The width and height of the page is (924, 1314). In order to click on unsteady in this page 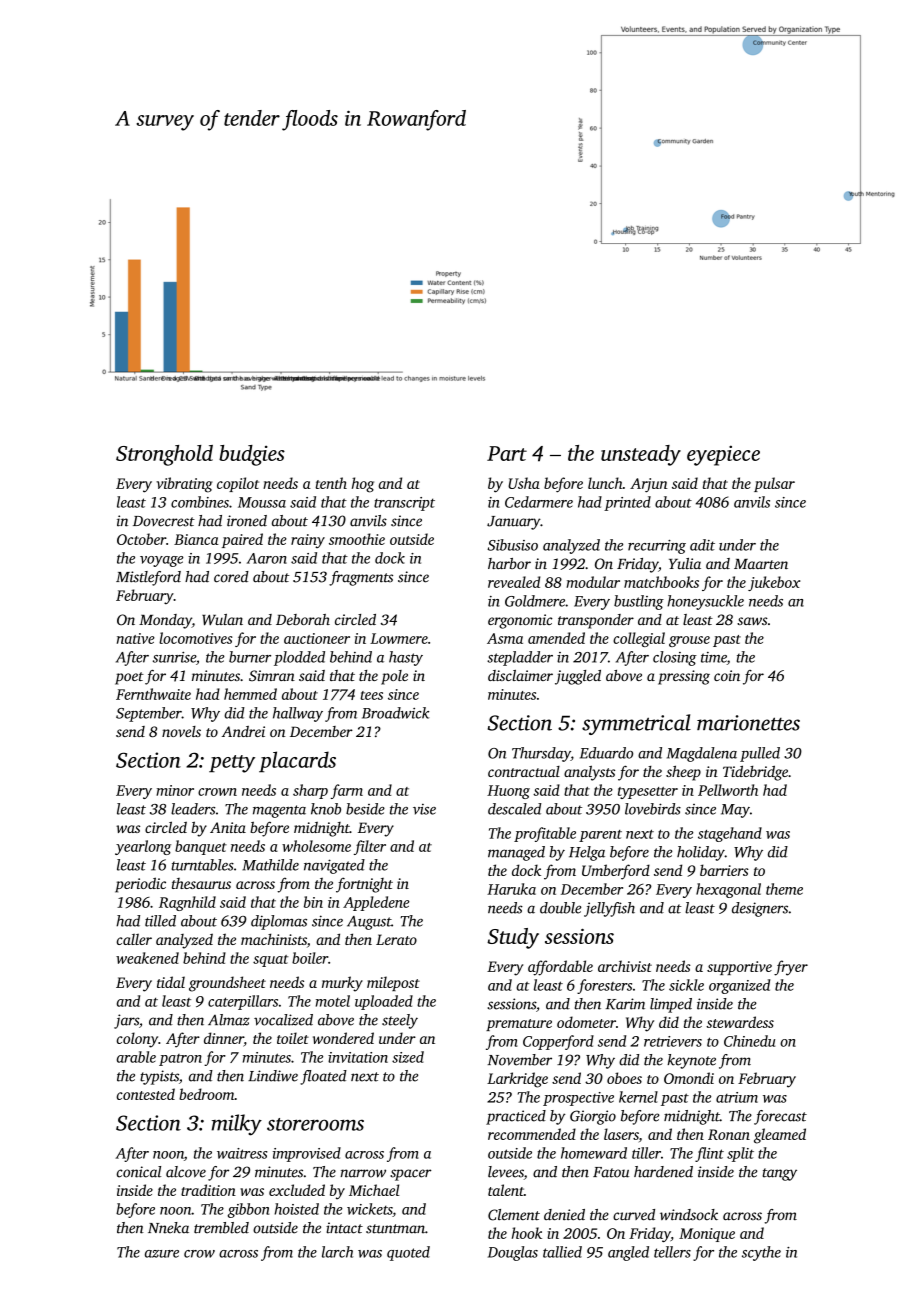, I will do `click(641, 455)`.
